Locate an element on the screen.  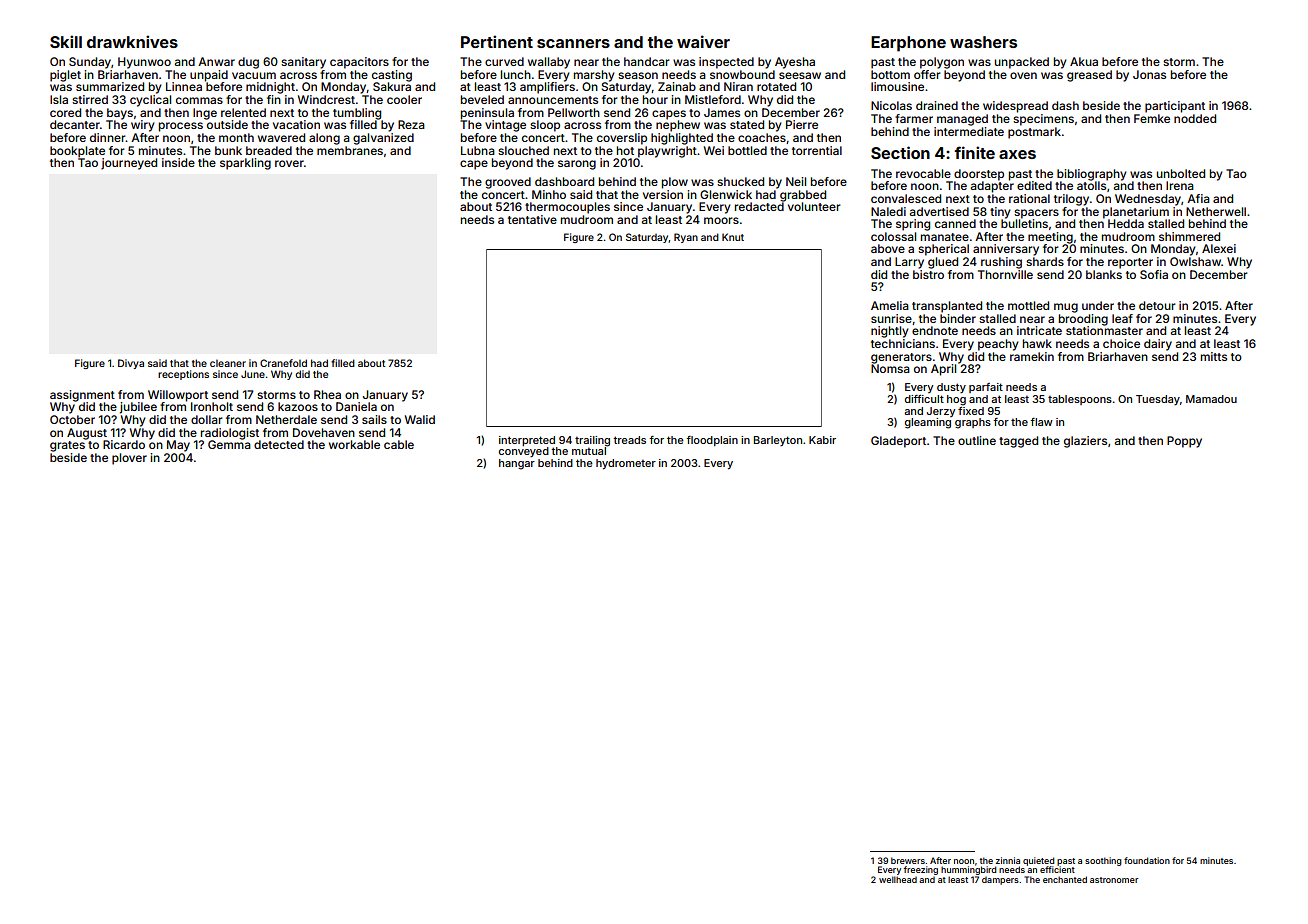
hour is located at coordinates (655, 99).
